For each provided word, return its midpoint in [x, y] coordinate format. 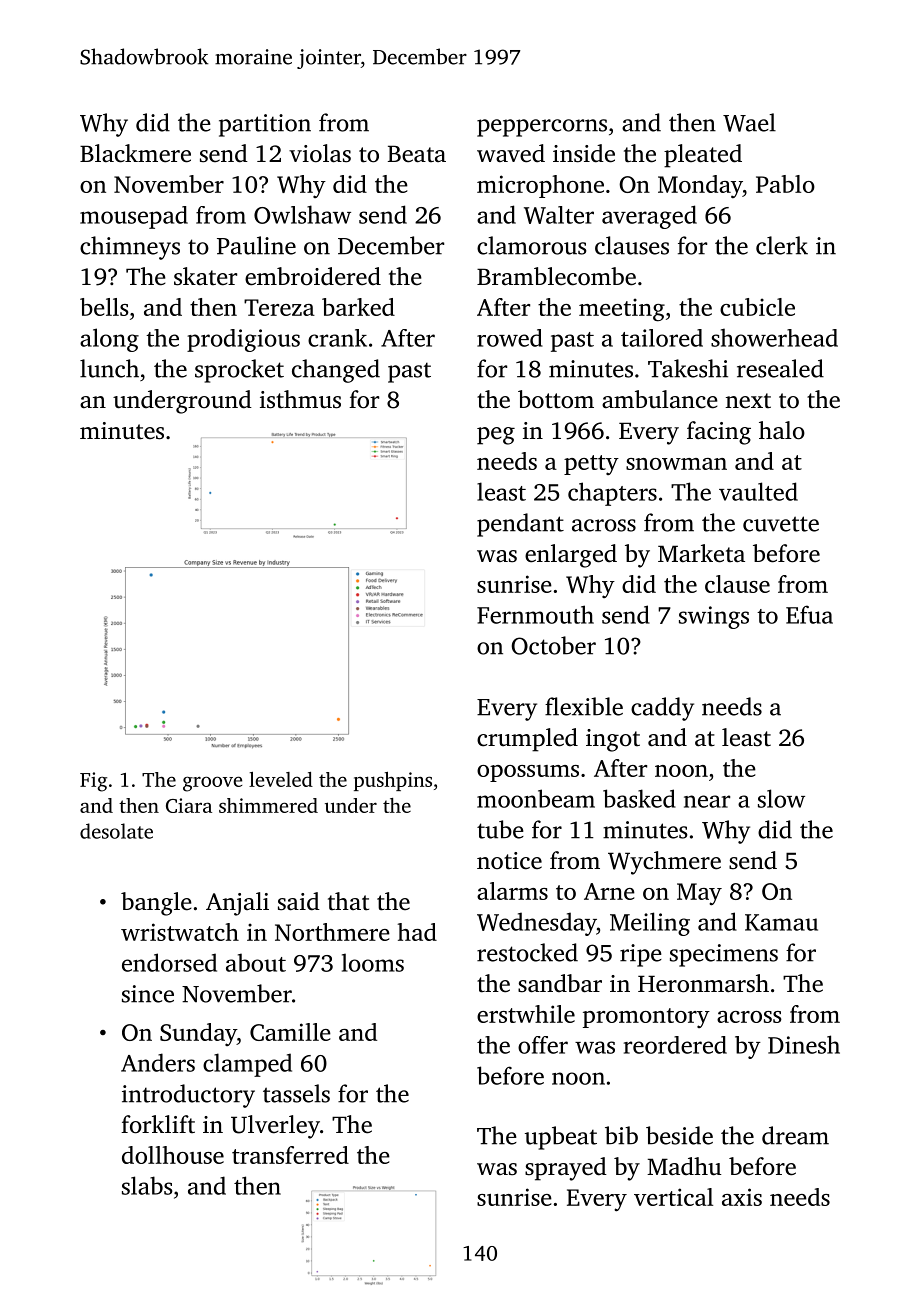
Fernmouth [535, 614]
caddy [662, 709]
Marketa [701, 553]
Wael [749, 122]
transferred [290, 1155]
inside [584, 153]
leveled [281, 779]
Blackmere [135, 153]
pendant [520, 525]
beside [679, 1135]
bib [621, 1135]
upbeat [561, 1138]
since [148, 994]
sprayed [566, 1169]
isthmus [300, 399]
